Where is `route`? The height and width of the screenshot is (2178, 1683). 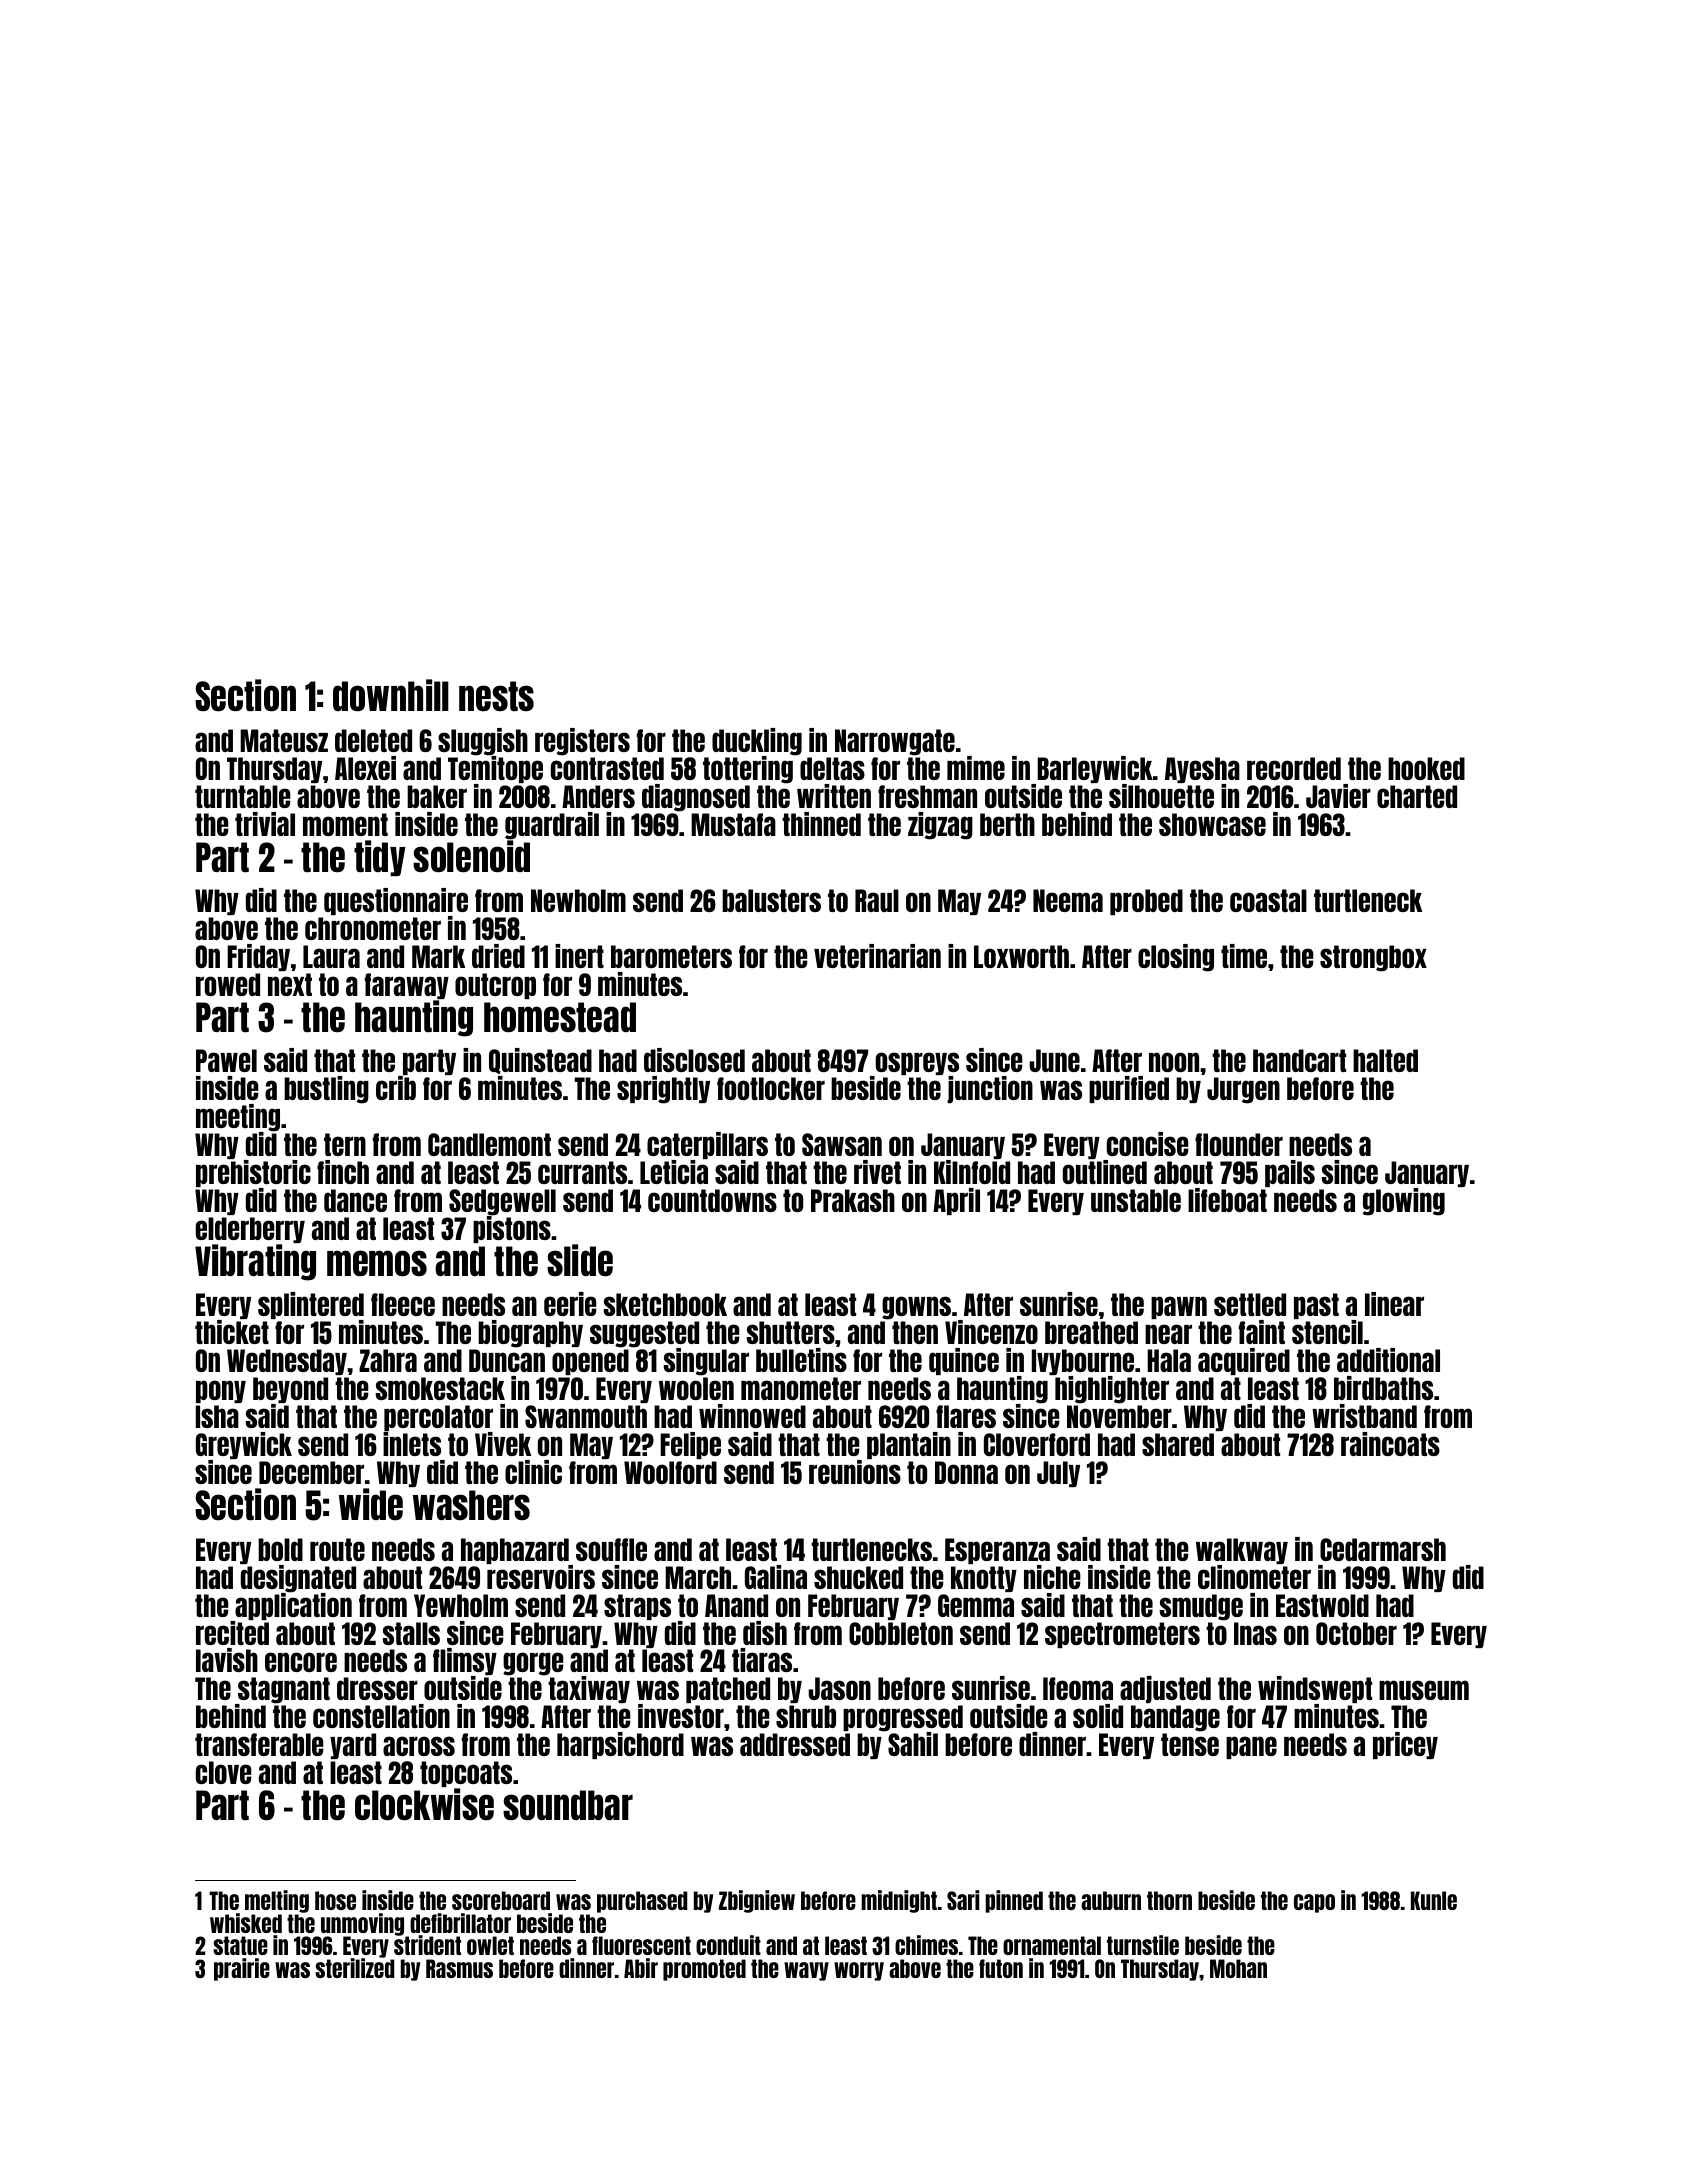 route is located at coordinates (337, 1549).
